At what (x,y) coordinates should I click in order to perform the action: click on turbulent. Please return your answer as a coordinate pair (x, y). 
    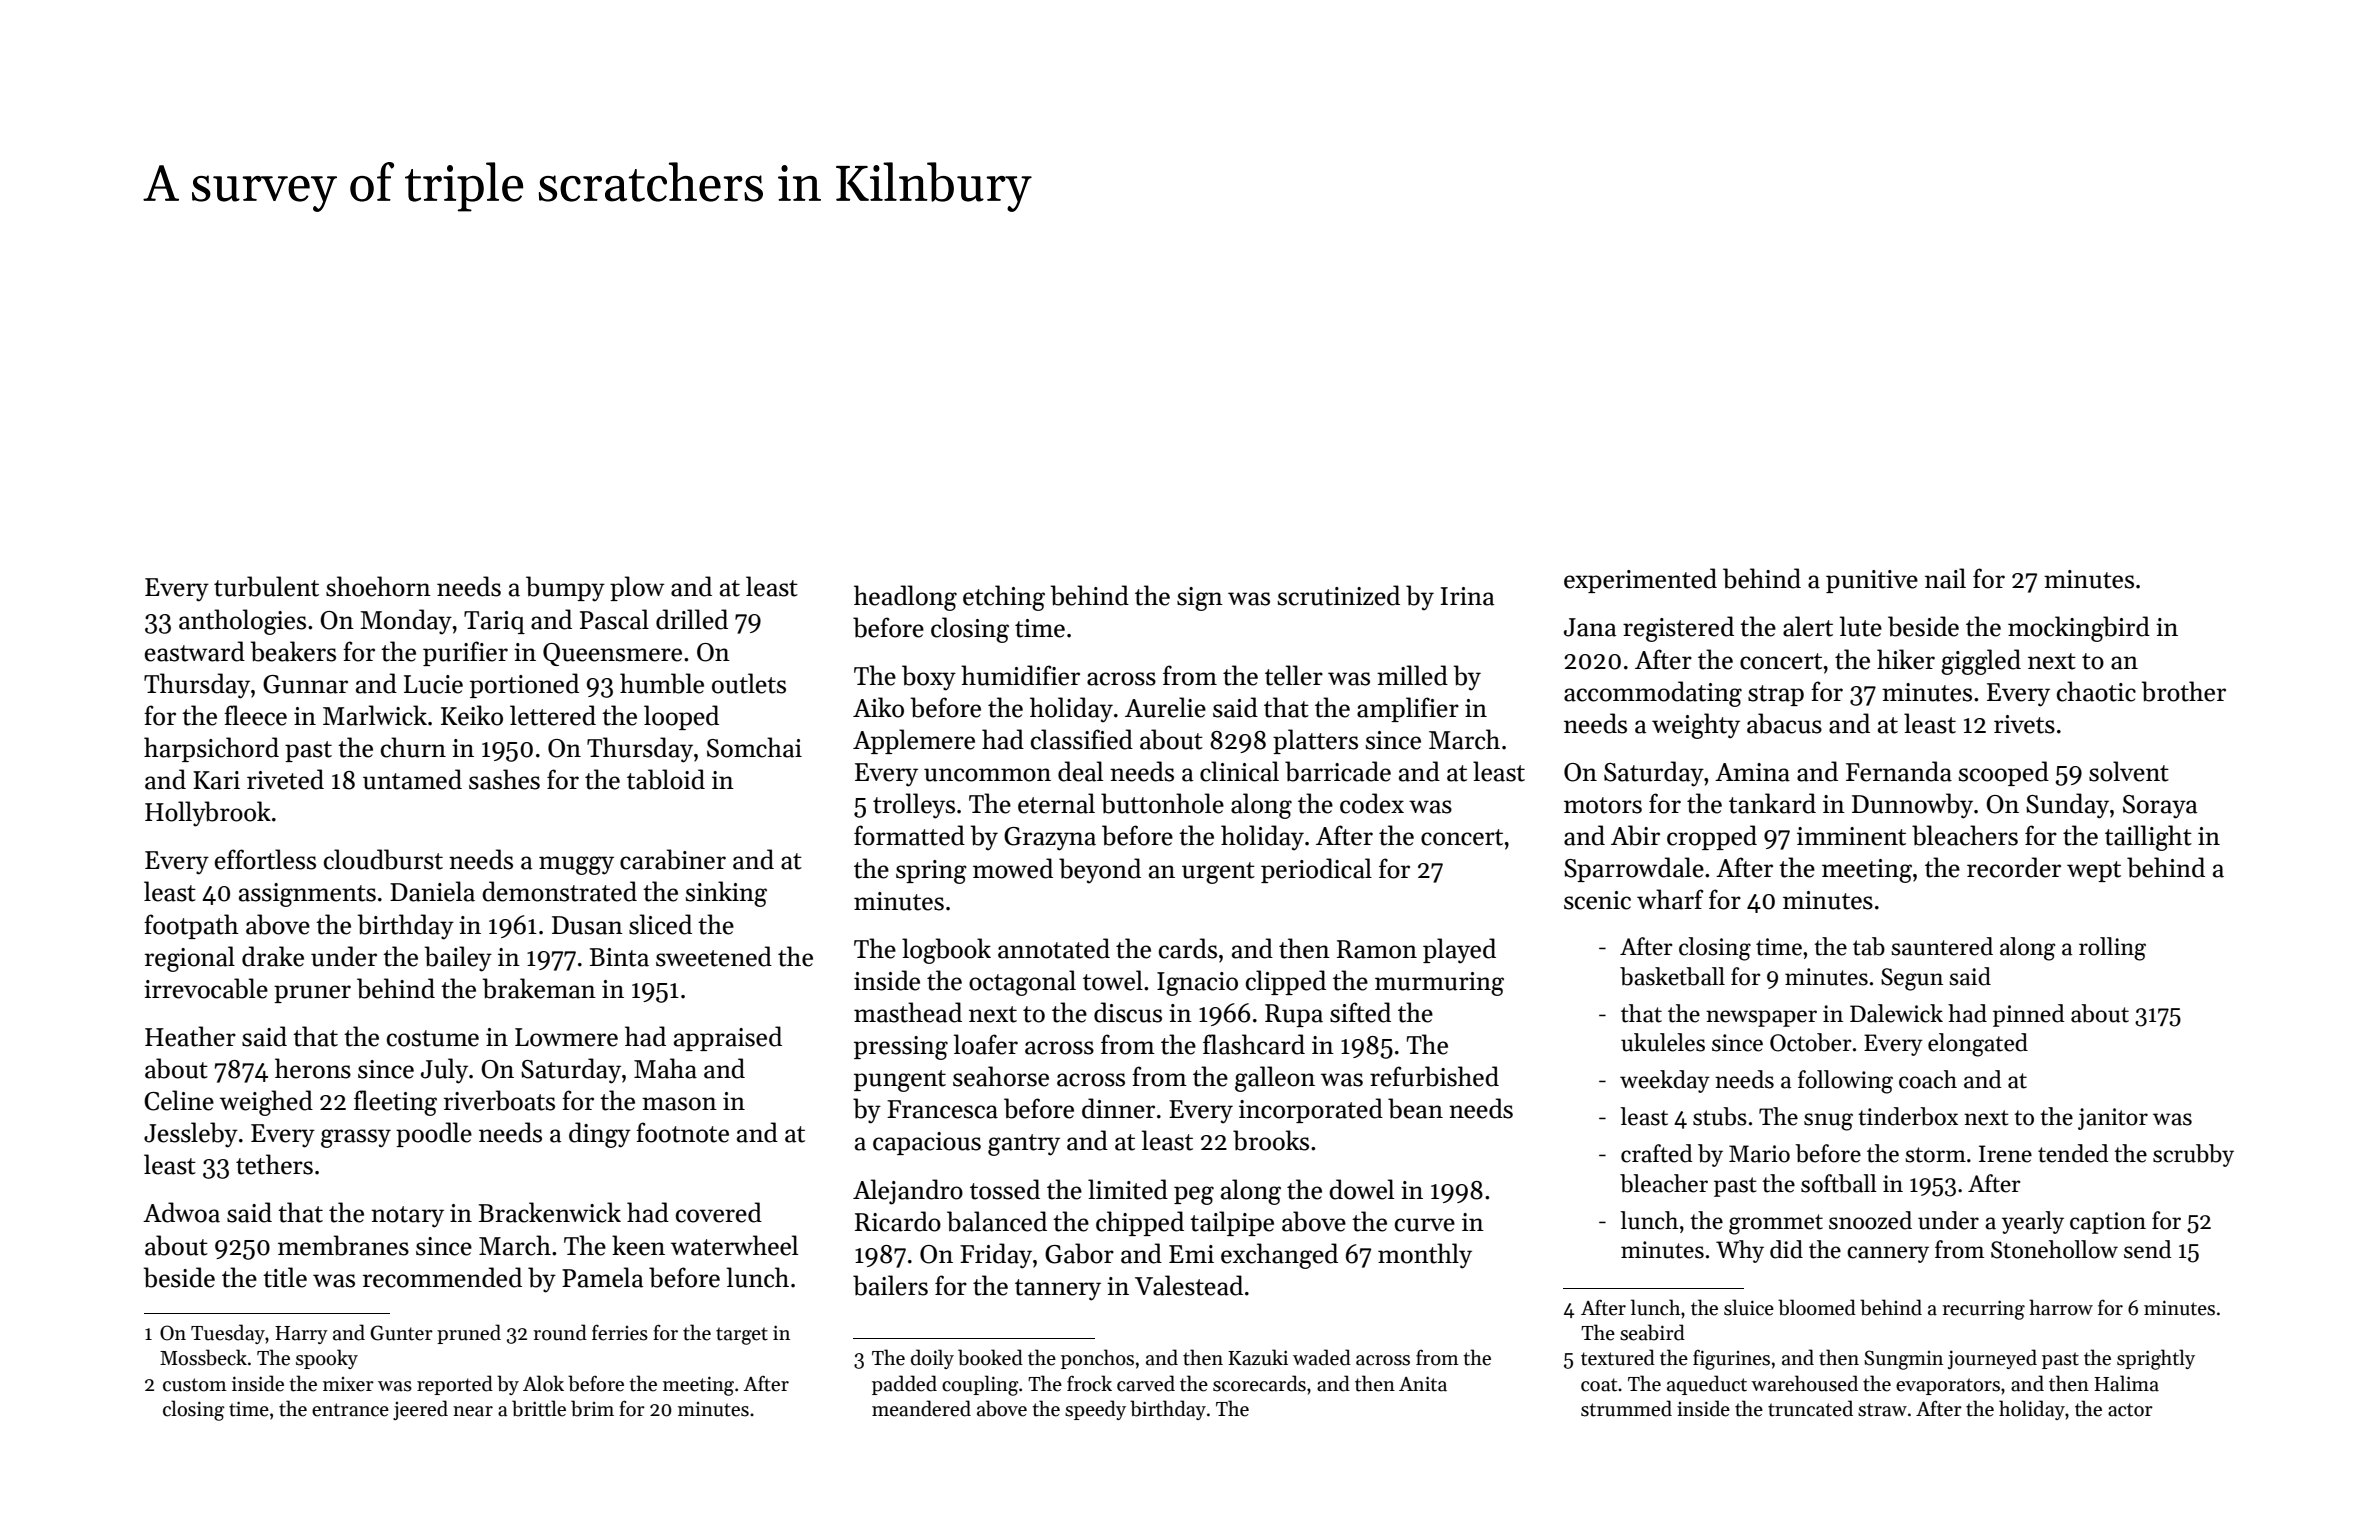
    Looking at the image, I should click on (266, 586).
